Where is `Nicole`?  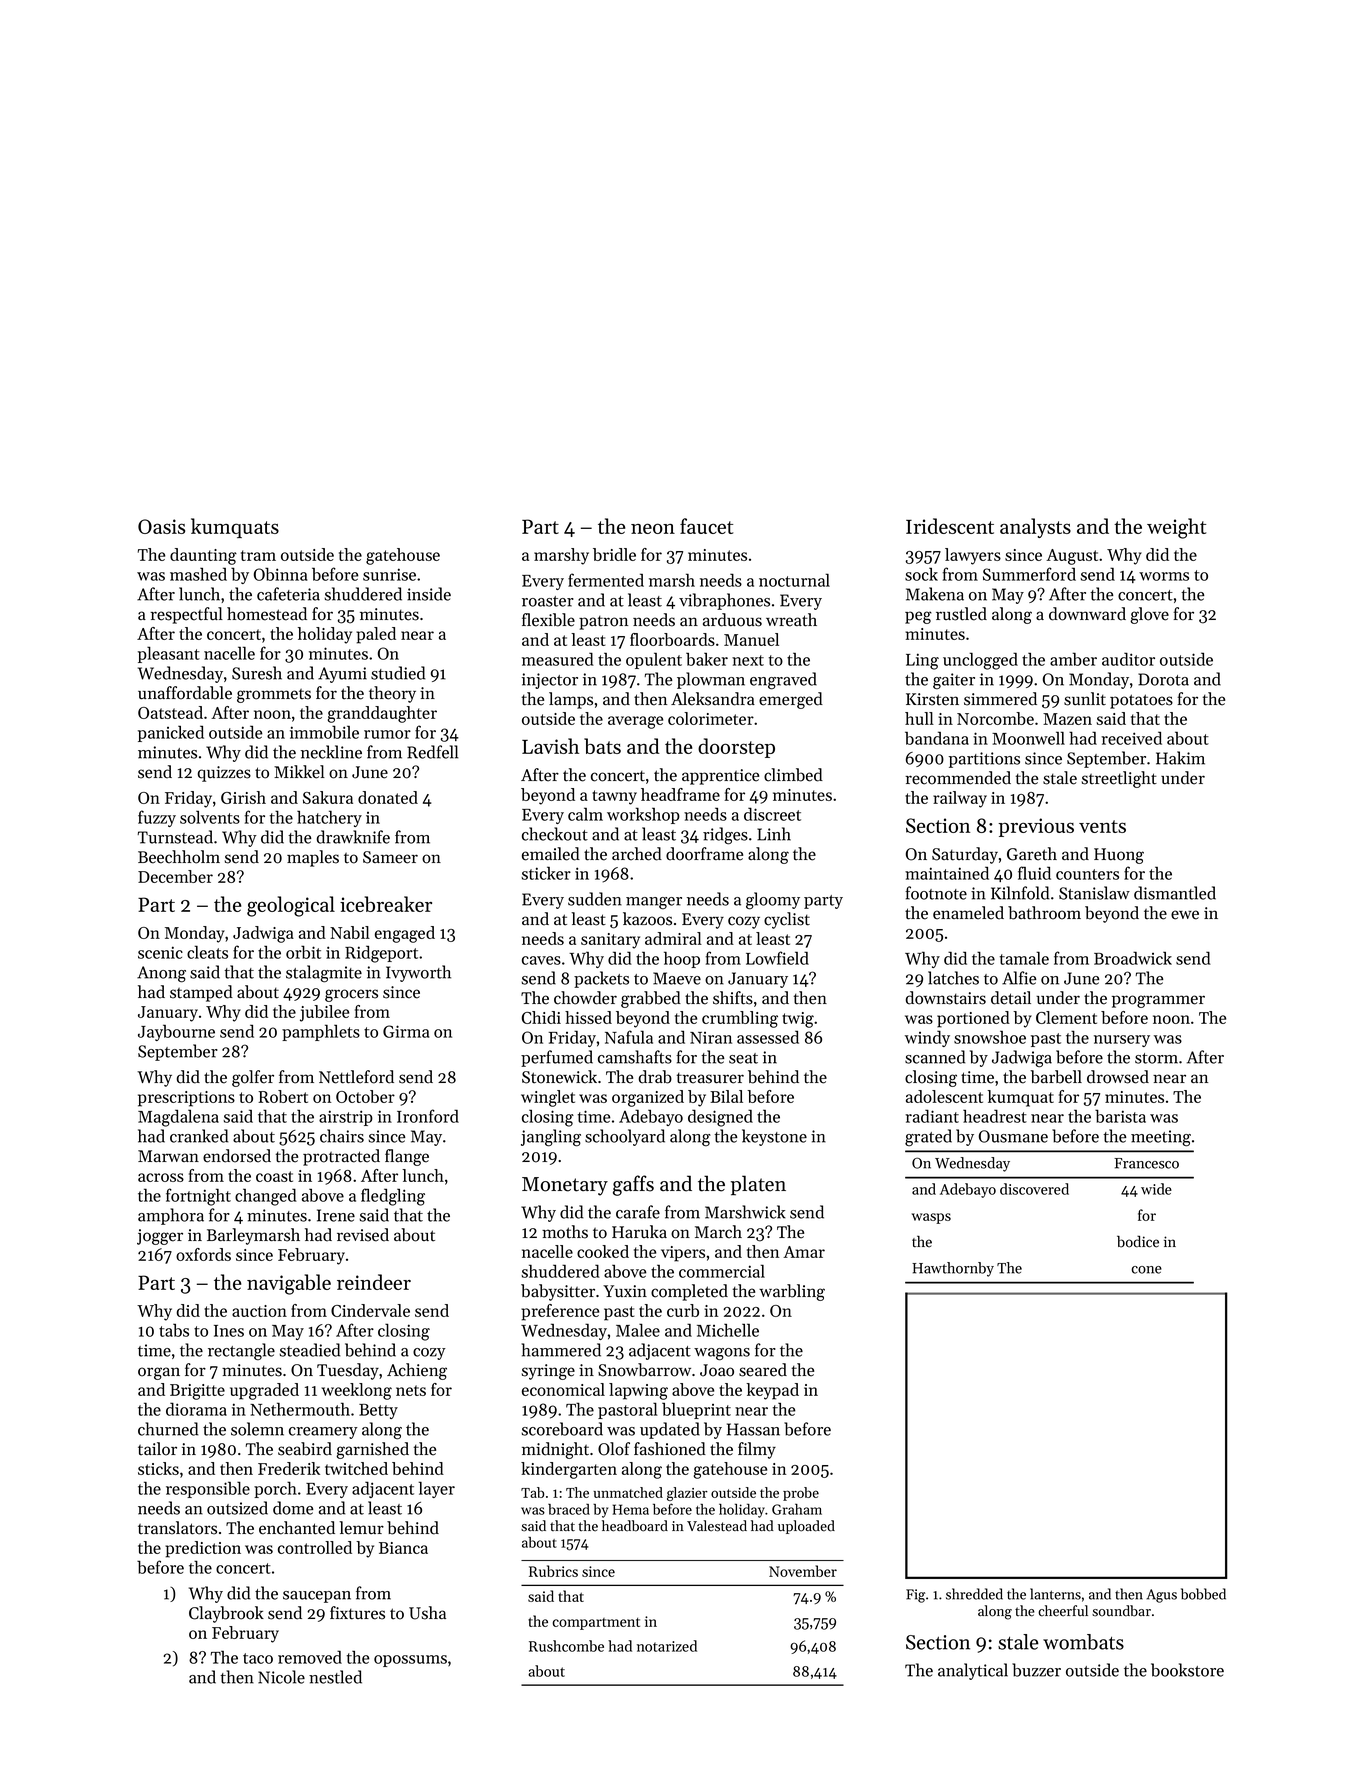 Nicole is located at coordinates (281, 1677).
